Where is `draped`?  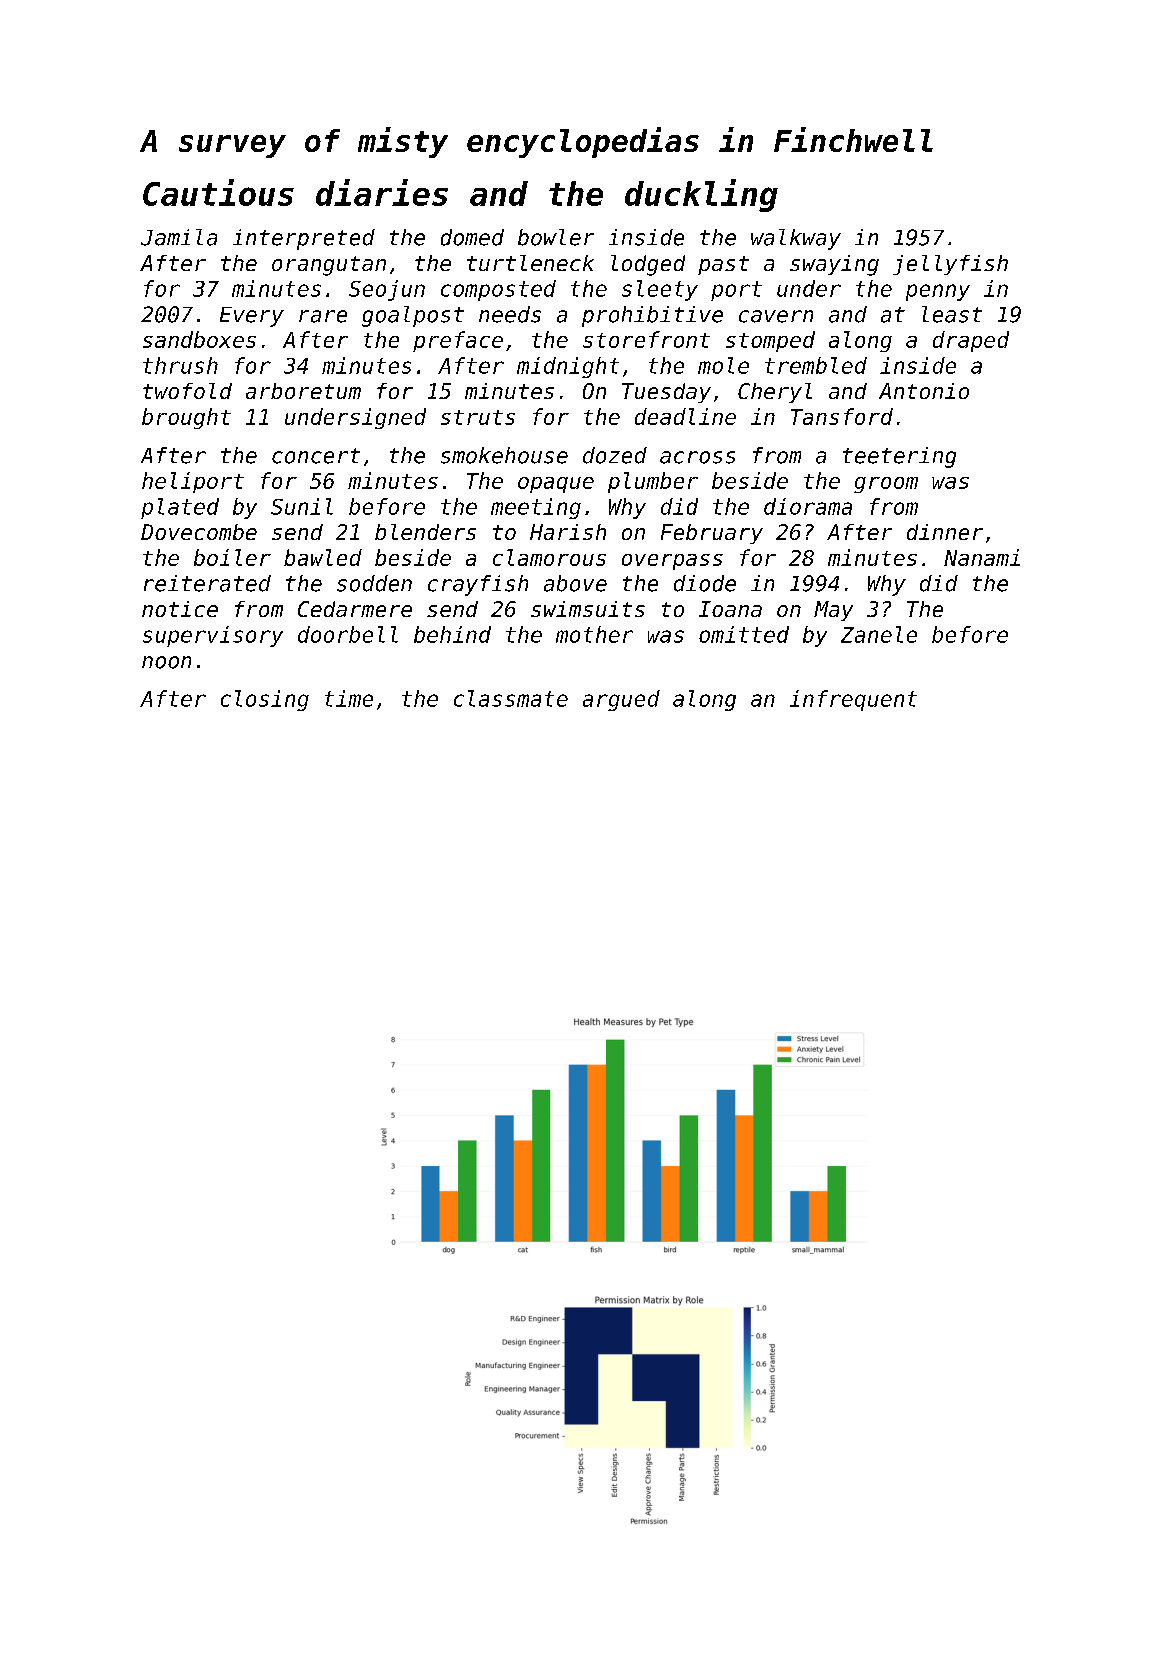 draped is located at coordinates (971, 341).
